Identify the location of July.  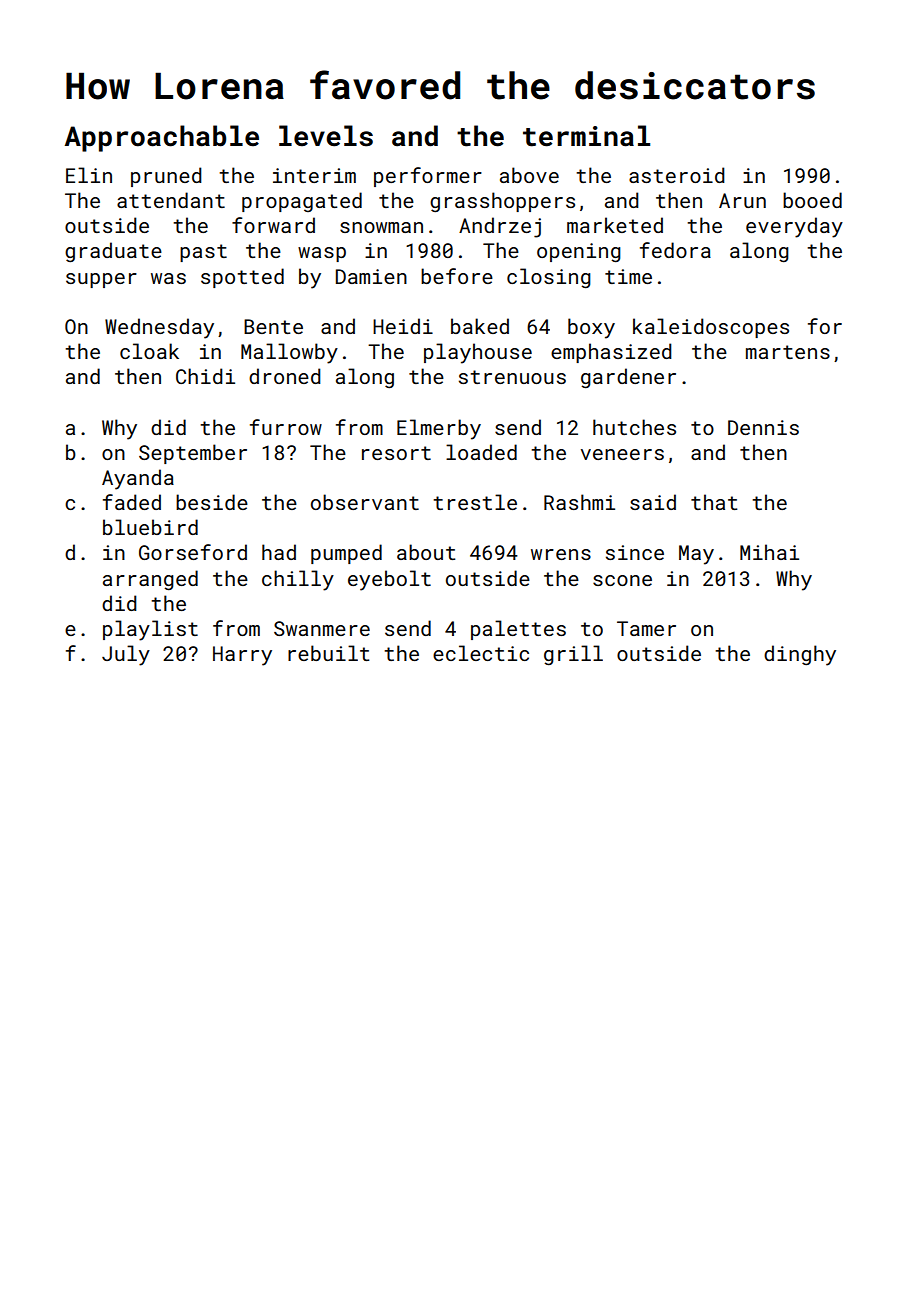
(126, 655).
